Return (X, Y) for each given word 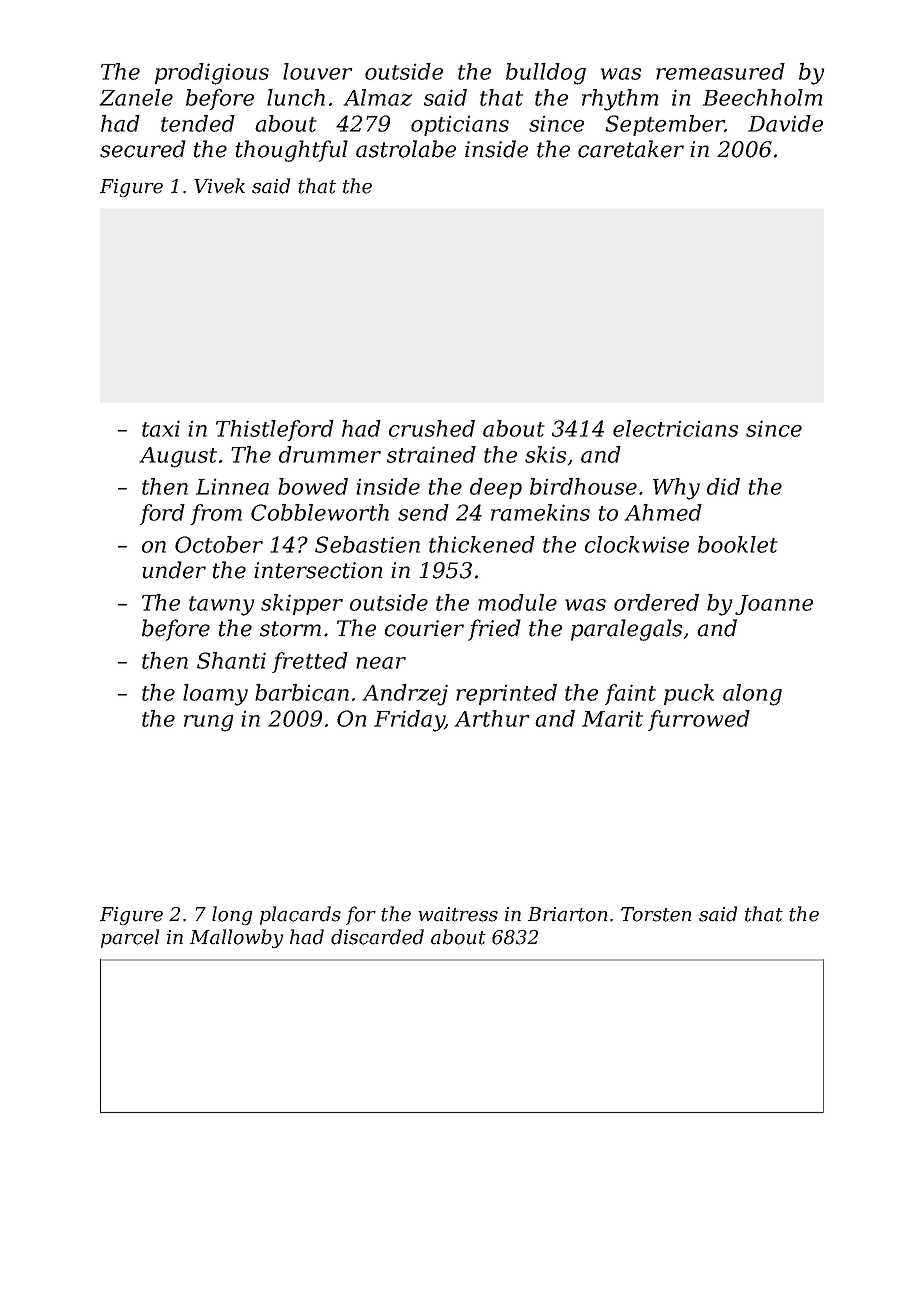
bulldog (546, 74)
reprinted (506, 694)
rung (209, 723)
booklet (738, 544)
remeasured (720, 71)
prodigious (212, 74)
